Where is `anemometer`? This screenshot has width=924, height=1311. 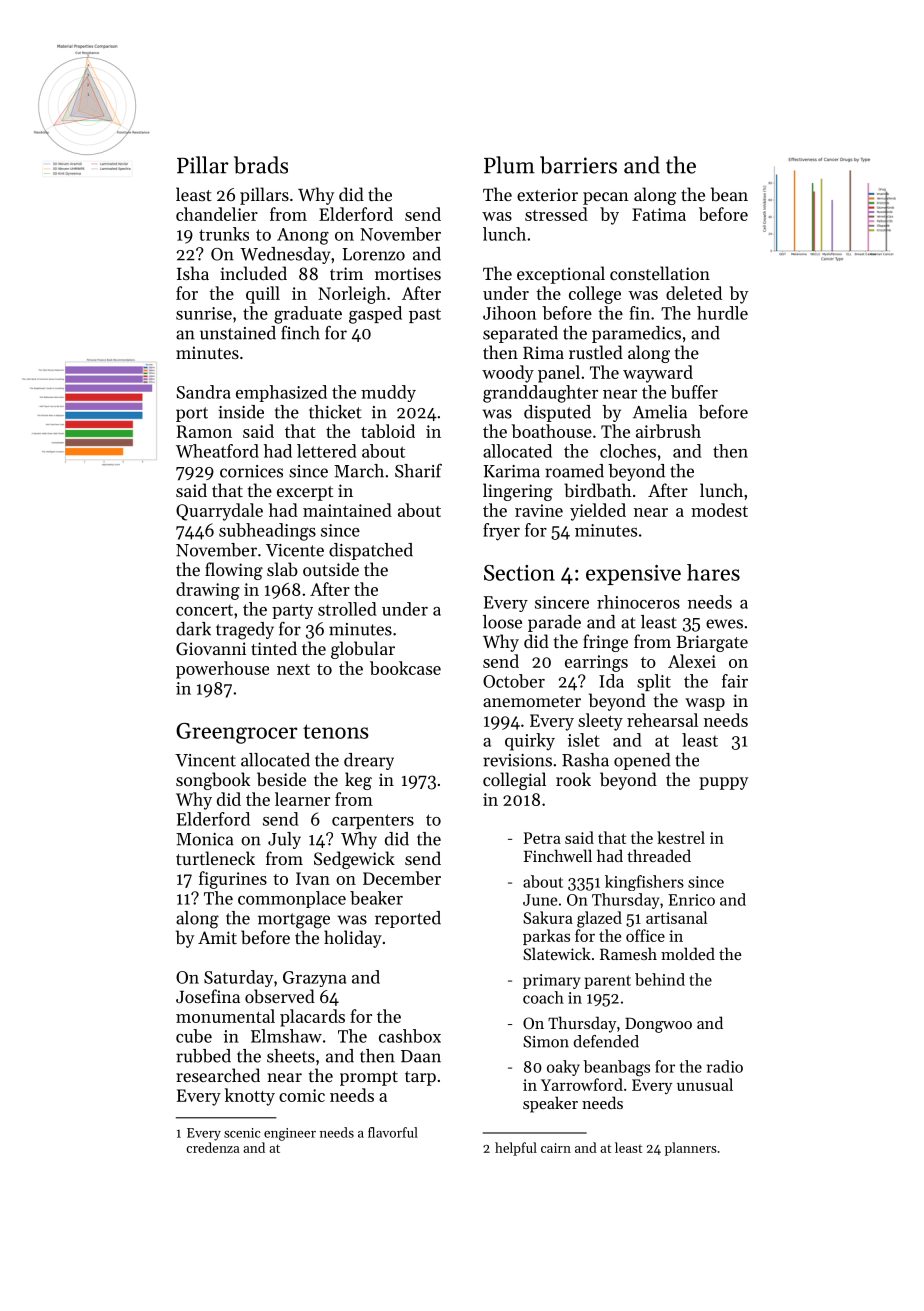
anemometer is located at coordinates (532, 701).
